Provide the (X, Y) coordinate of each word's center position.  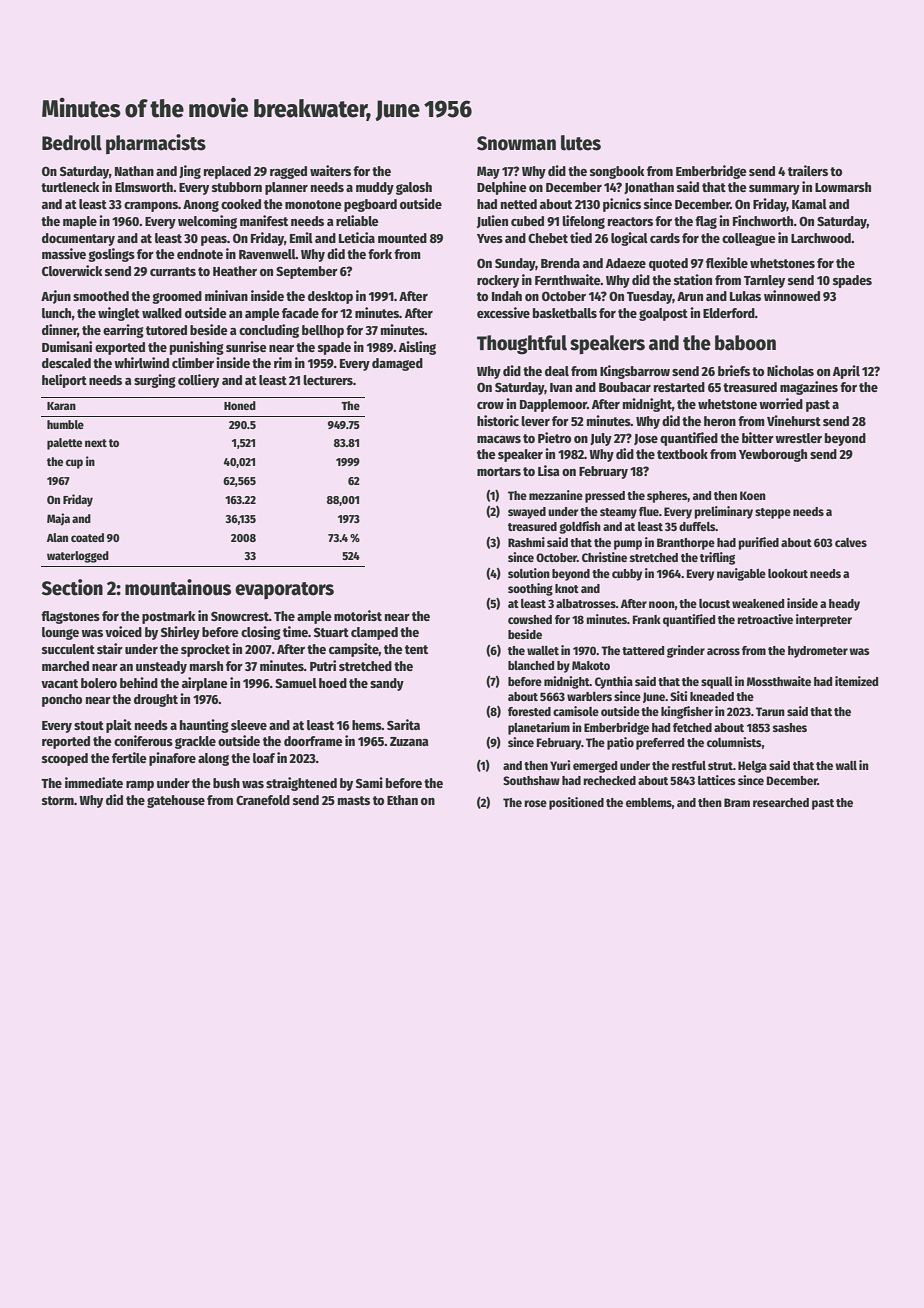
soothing (530, 589)
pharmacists (156, 144)
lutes (581, 143)
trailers (808, 170)
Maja (58, 519)
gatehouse (176, 801)
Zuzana (409, 741)
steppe (773, 513)
